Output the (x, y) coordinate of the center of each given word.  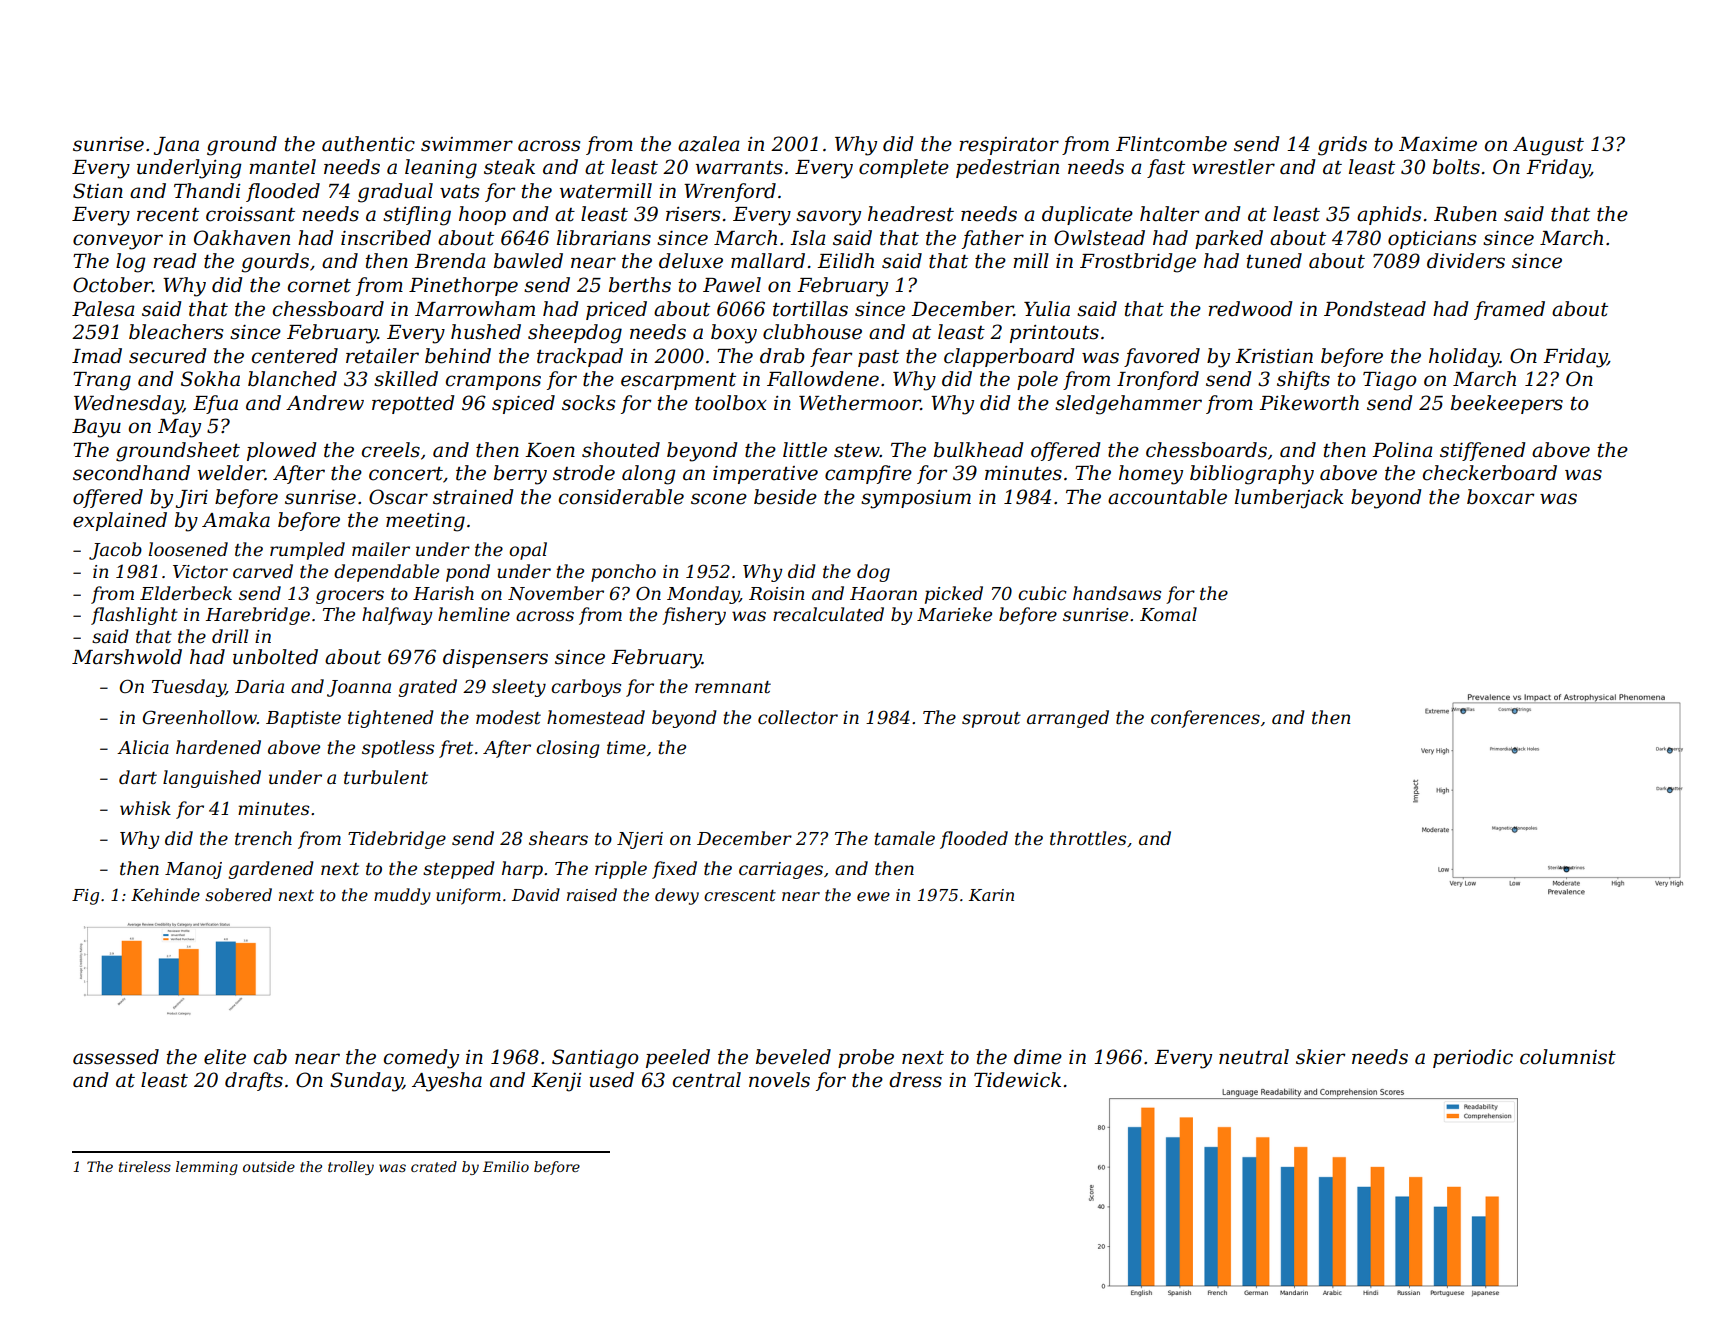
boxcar (1500, 497)
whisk (145, 808)
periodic (1473, 1058)
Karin (991, 895)
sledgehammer (1128, 405)
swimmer (467, 144)
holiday (1464, 358)
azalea (709, 144)
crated (434, 1166)
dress (915, 1080)
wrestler (1233, 167)
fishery (694, 616)
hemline (474, 614)
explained (120, 521)
